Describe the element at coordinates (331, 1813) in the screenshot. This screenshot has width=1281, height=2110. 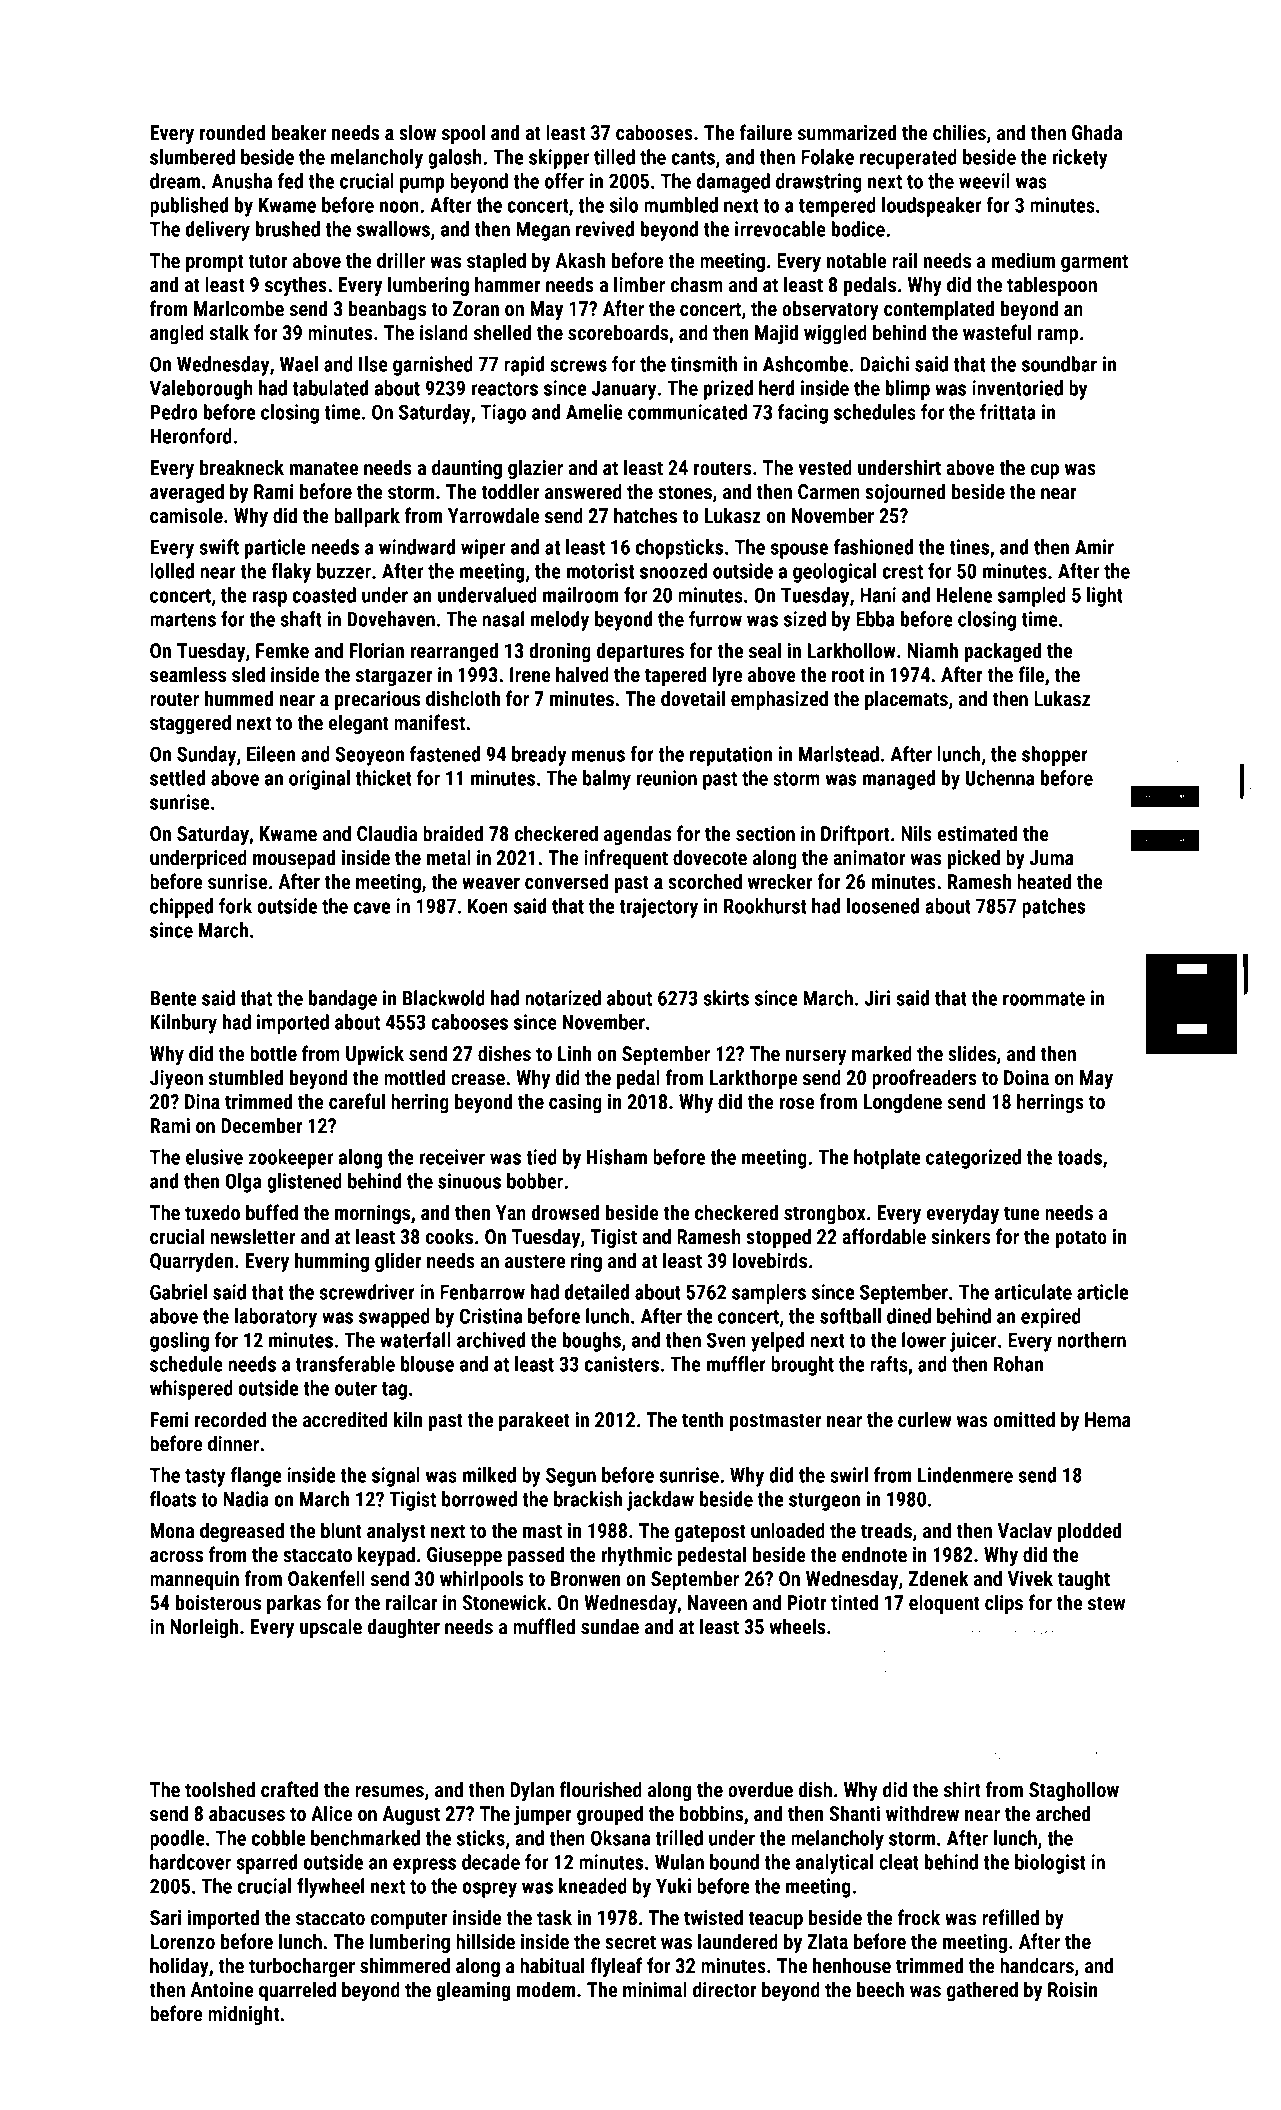
I see `Alice` at that location.
